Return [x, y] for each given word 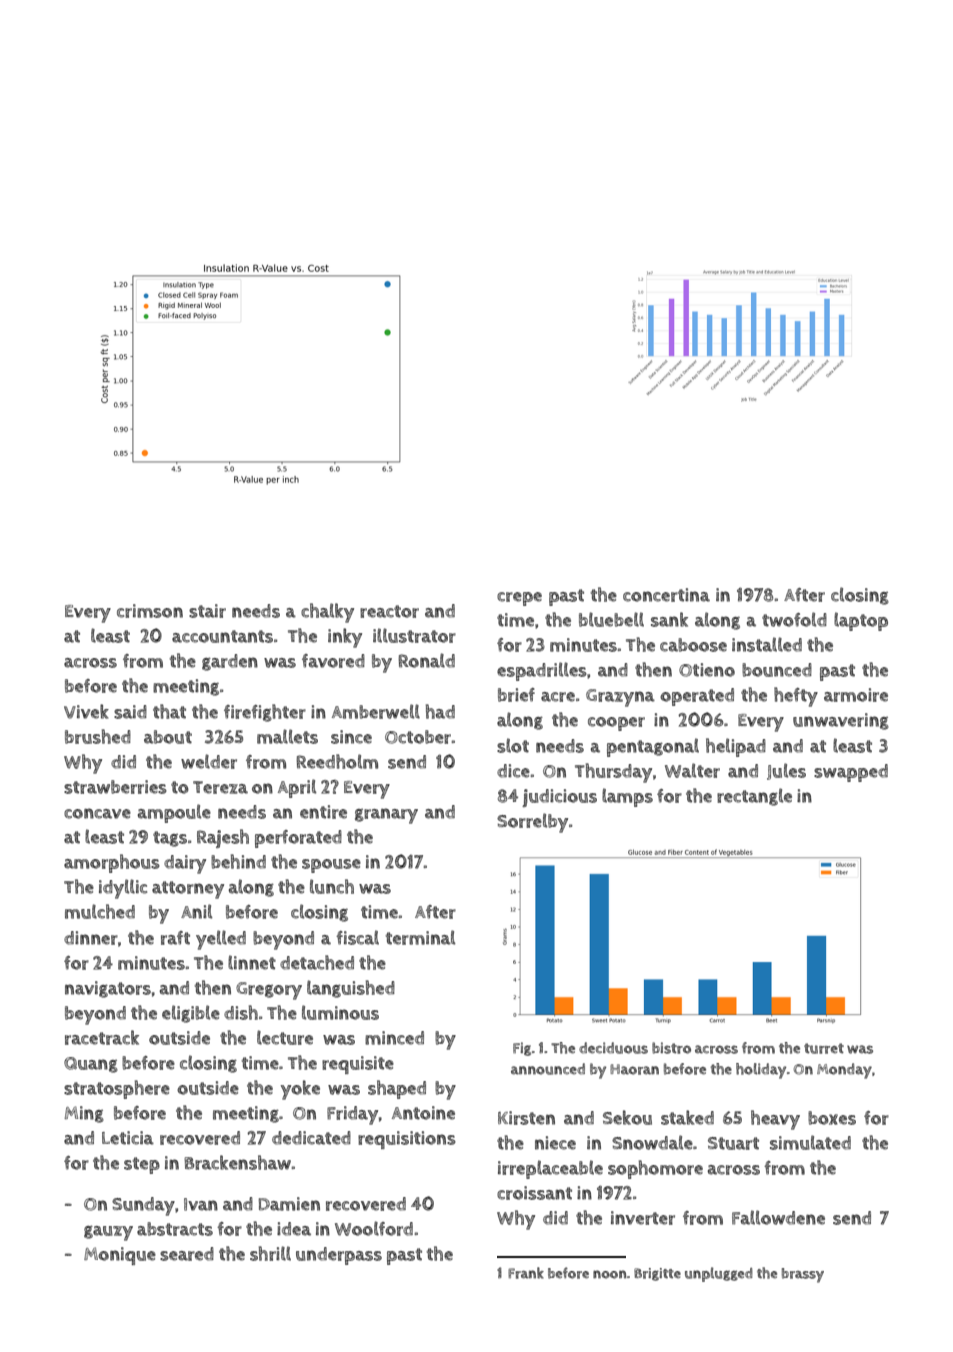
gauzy [108, 1233]
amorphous [112, 863]
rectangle [754, 797]
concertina [666, 595]
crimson [150, 611]
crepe [519, 599]
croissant [534, 1193]
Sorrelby [532, 823]
